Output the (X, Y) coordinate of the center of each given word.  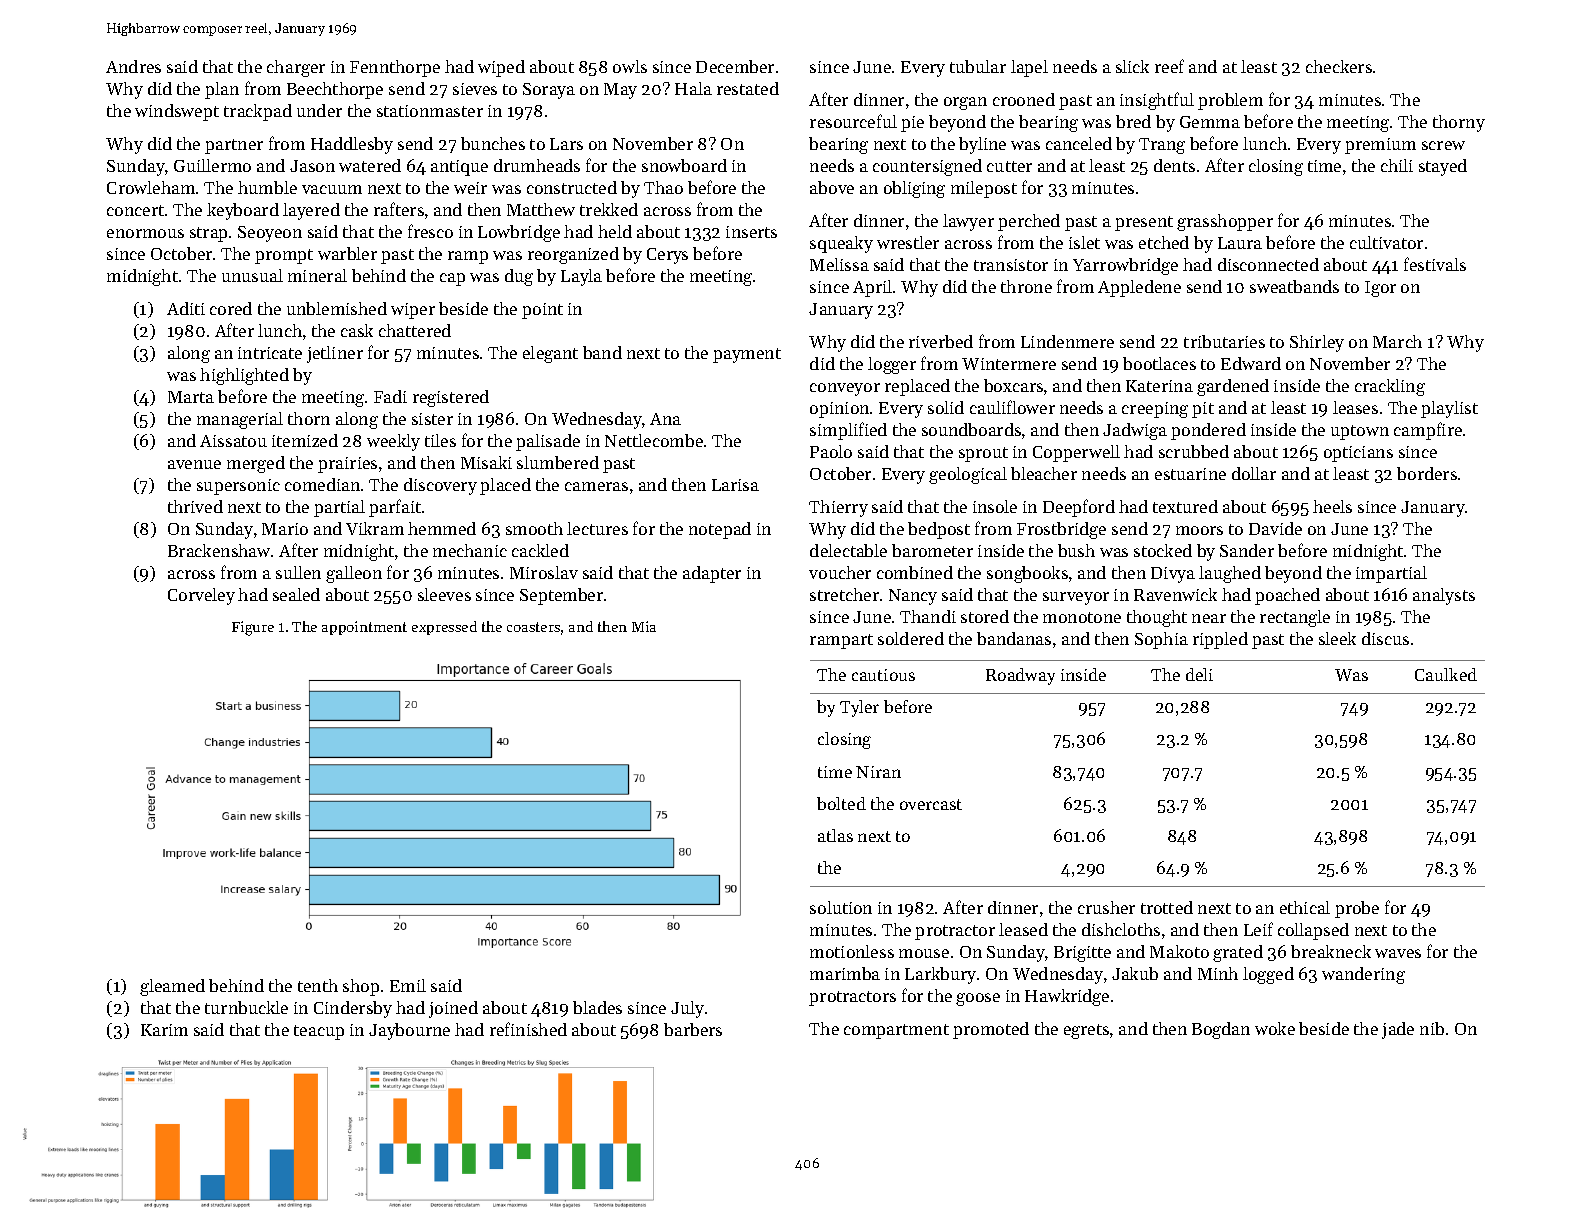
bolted (841, 803)
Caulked (1446, 674)
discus (1385, 638)
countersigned (927, 167)
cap (452, 279)
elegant (550, 354)
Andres (133, 66)
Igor (1380, 289)
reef (1169, 66)
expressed (444, 628)
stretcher (844, 594)
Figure (253, 628)
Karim (164, 1030)
